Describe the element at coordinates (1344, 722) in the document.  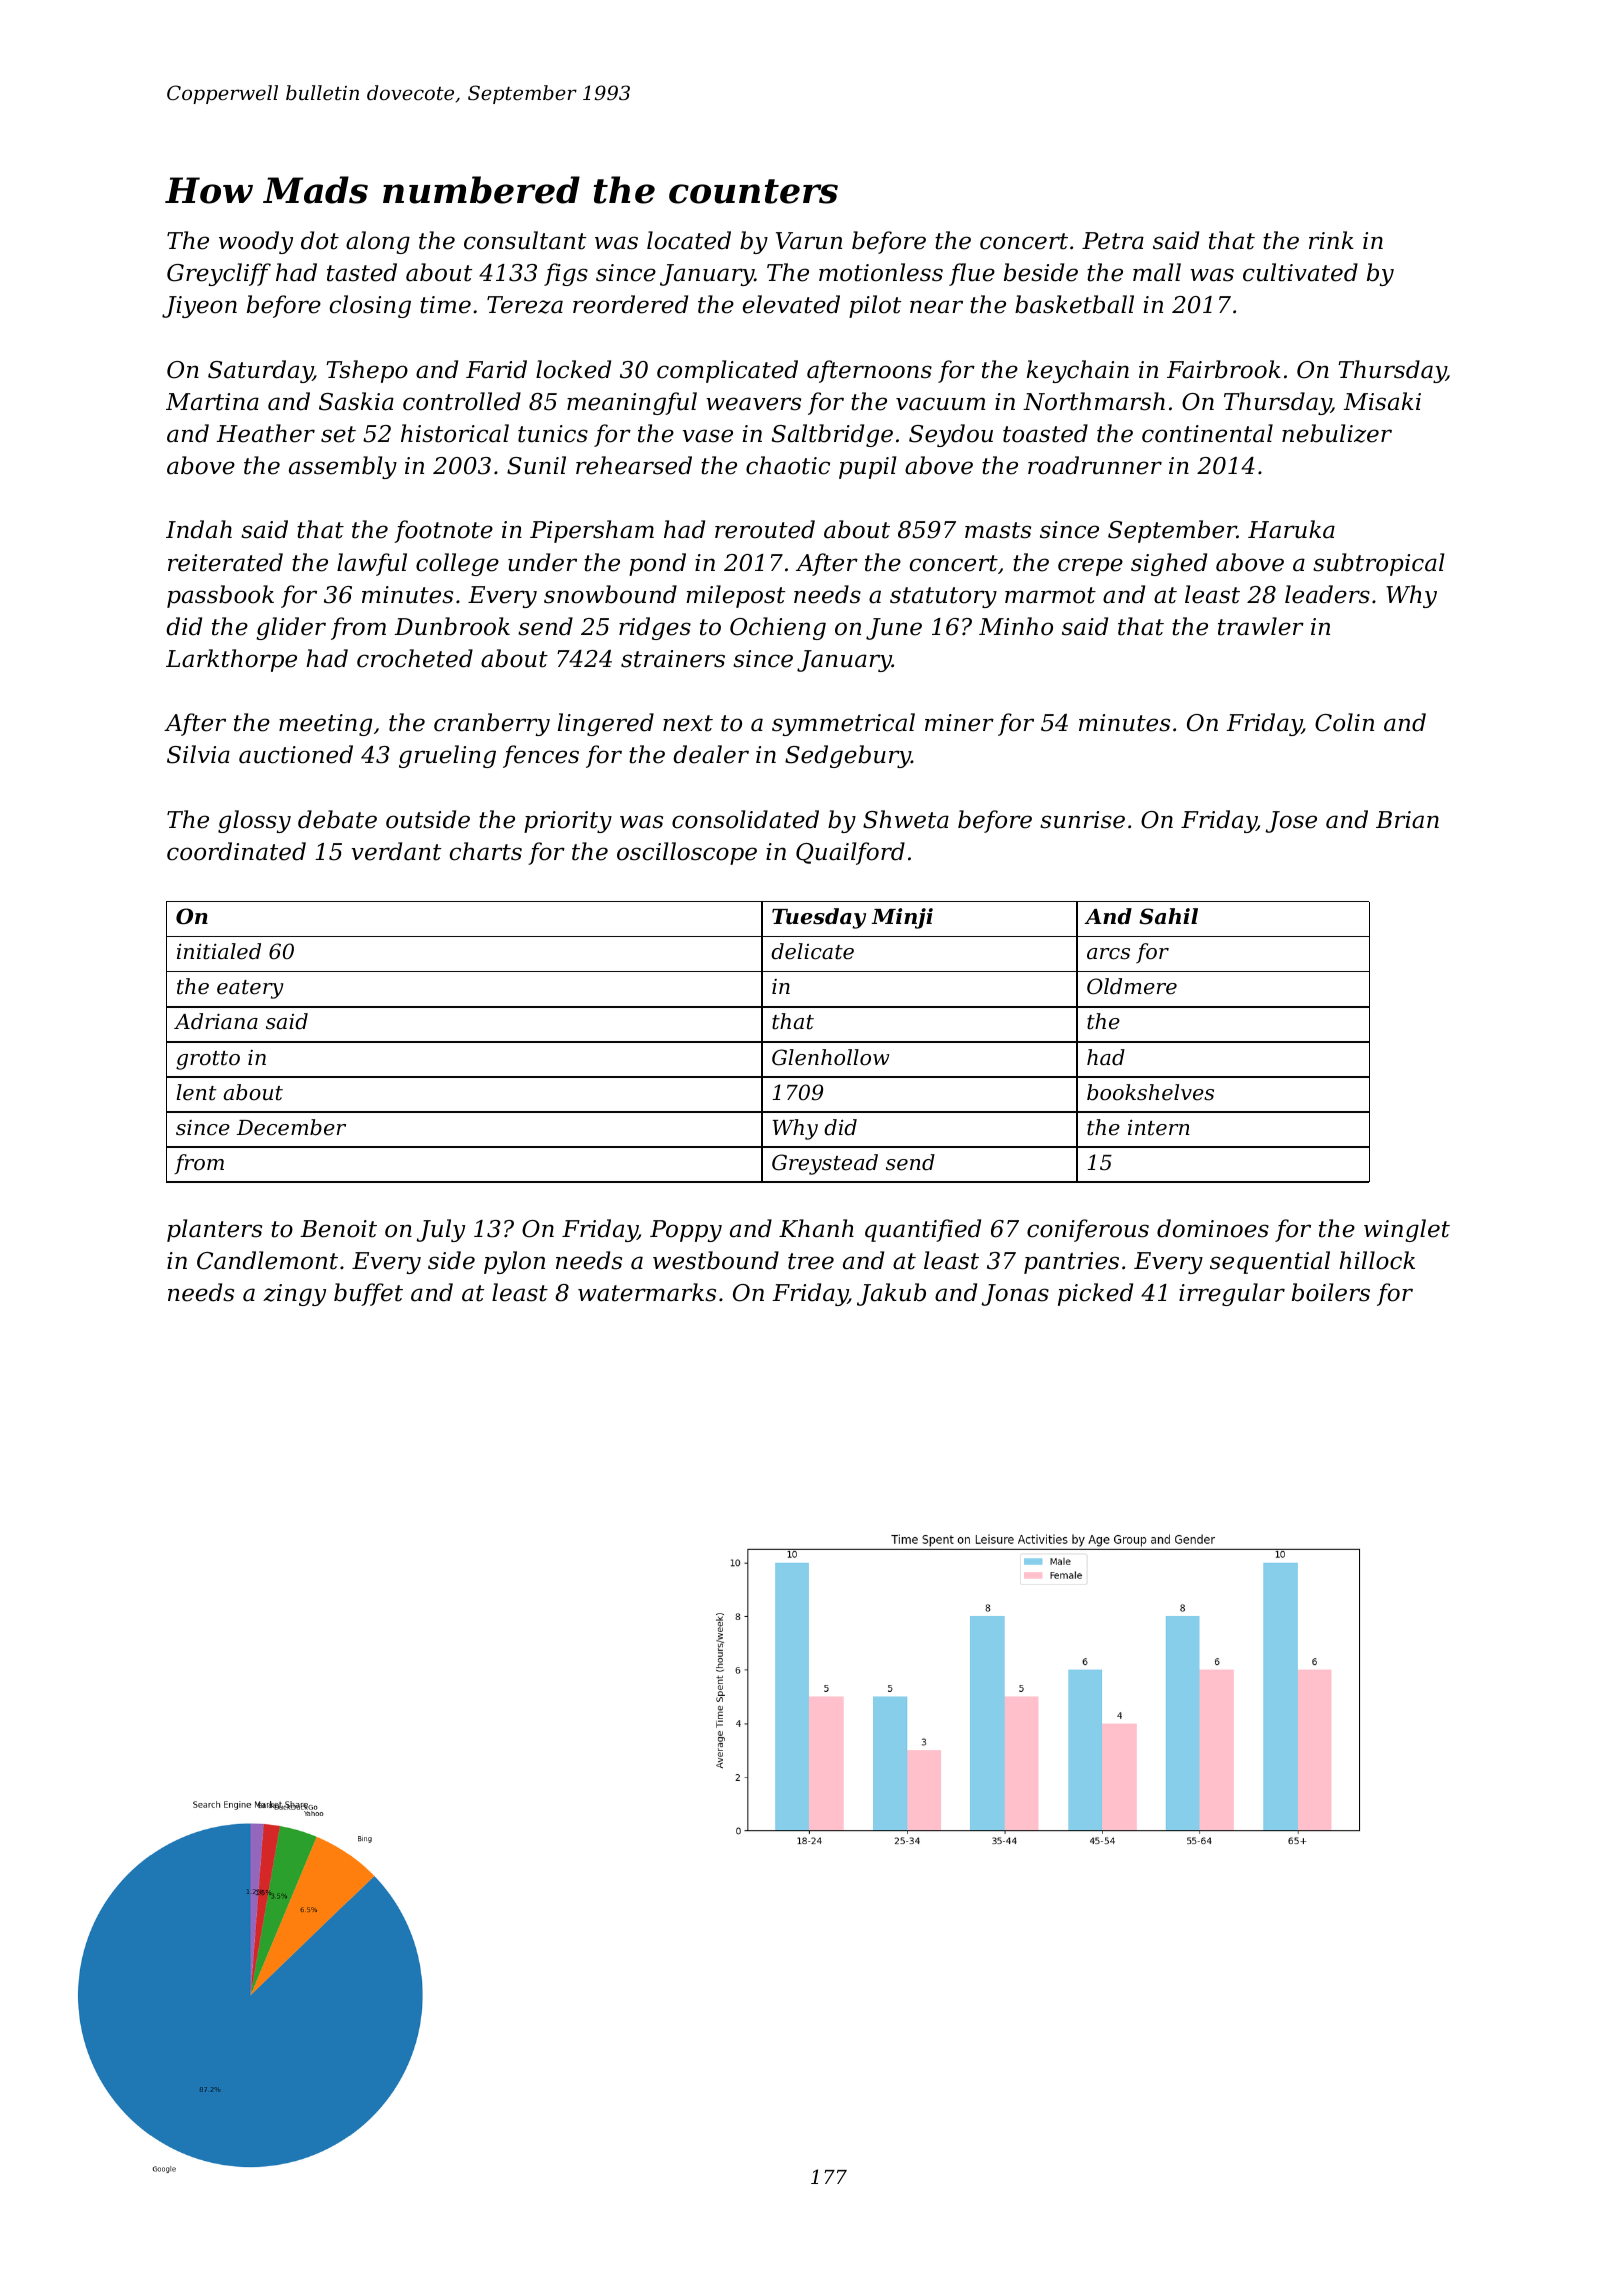
I see `Colin` at that location.
